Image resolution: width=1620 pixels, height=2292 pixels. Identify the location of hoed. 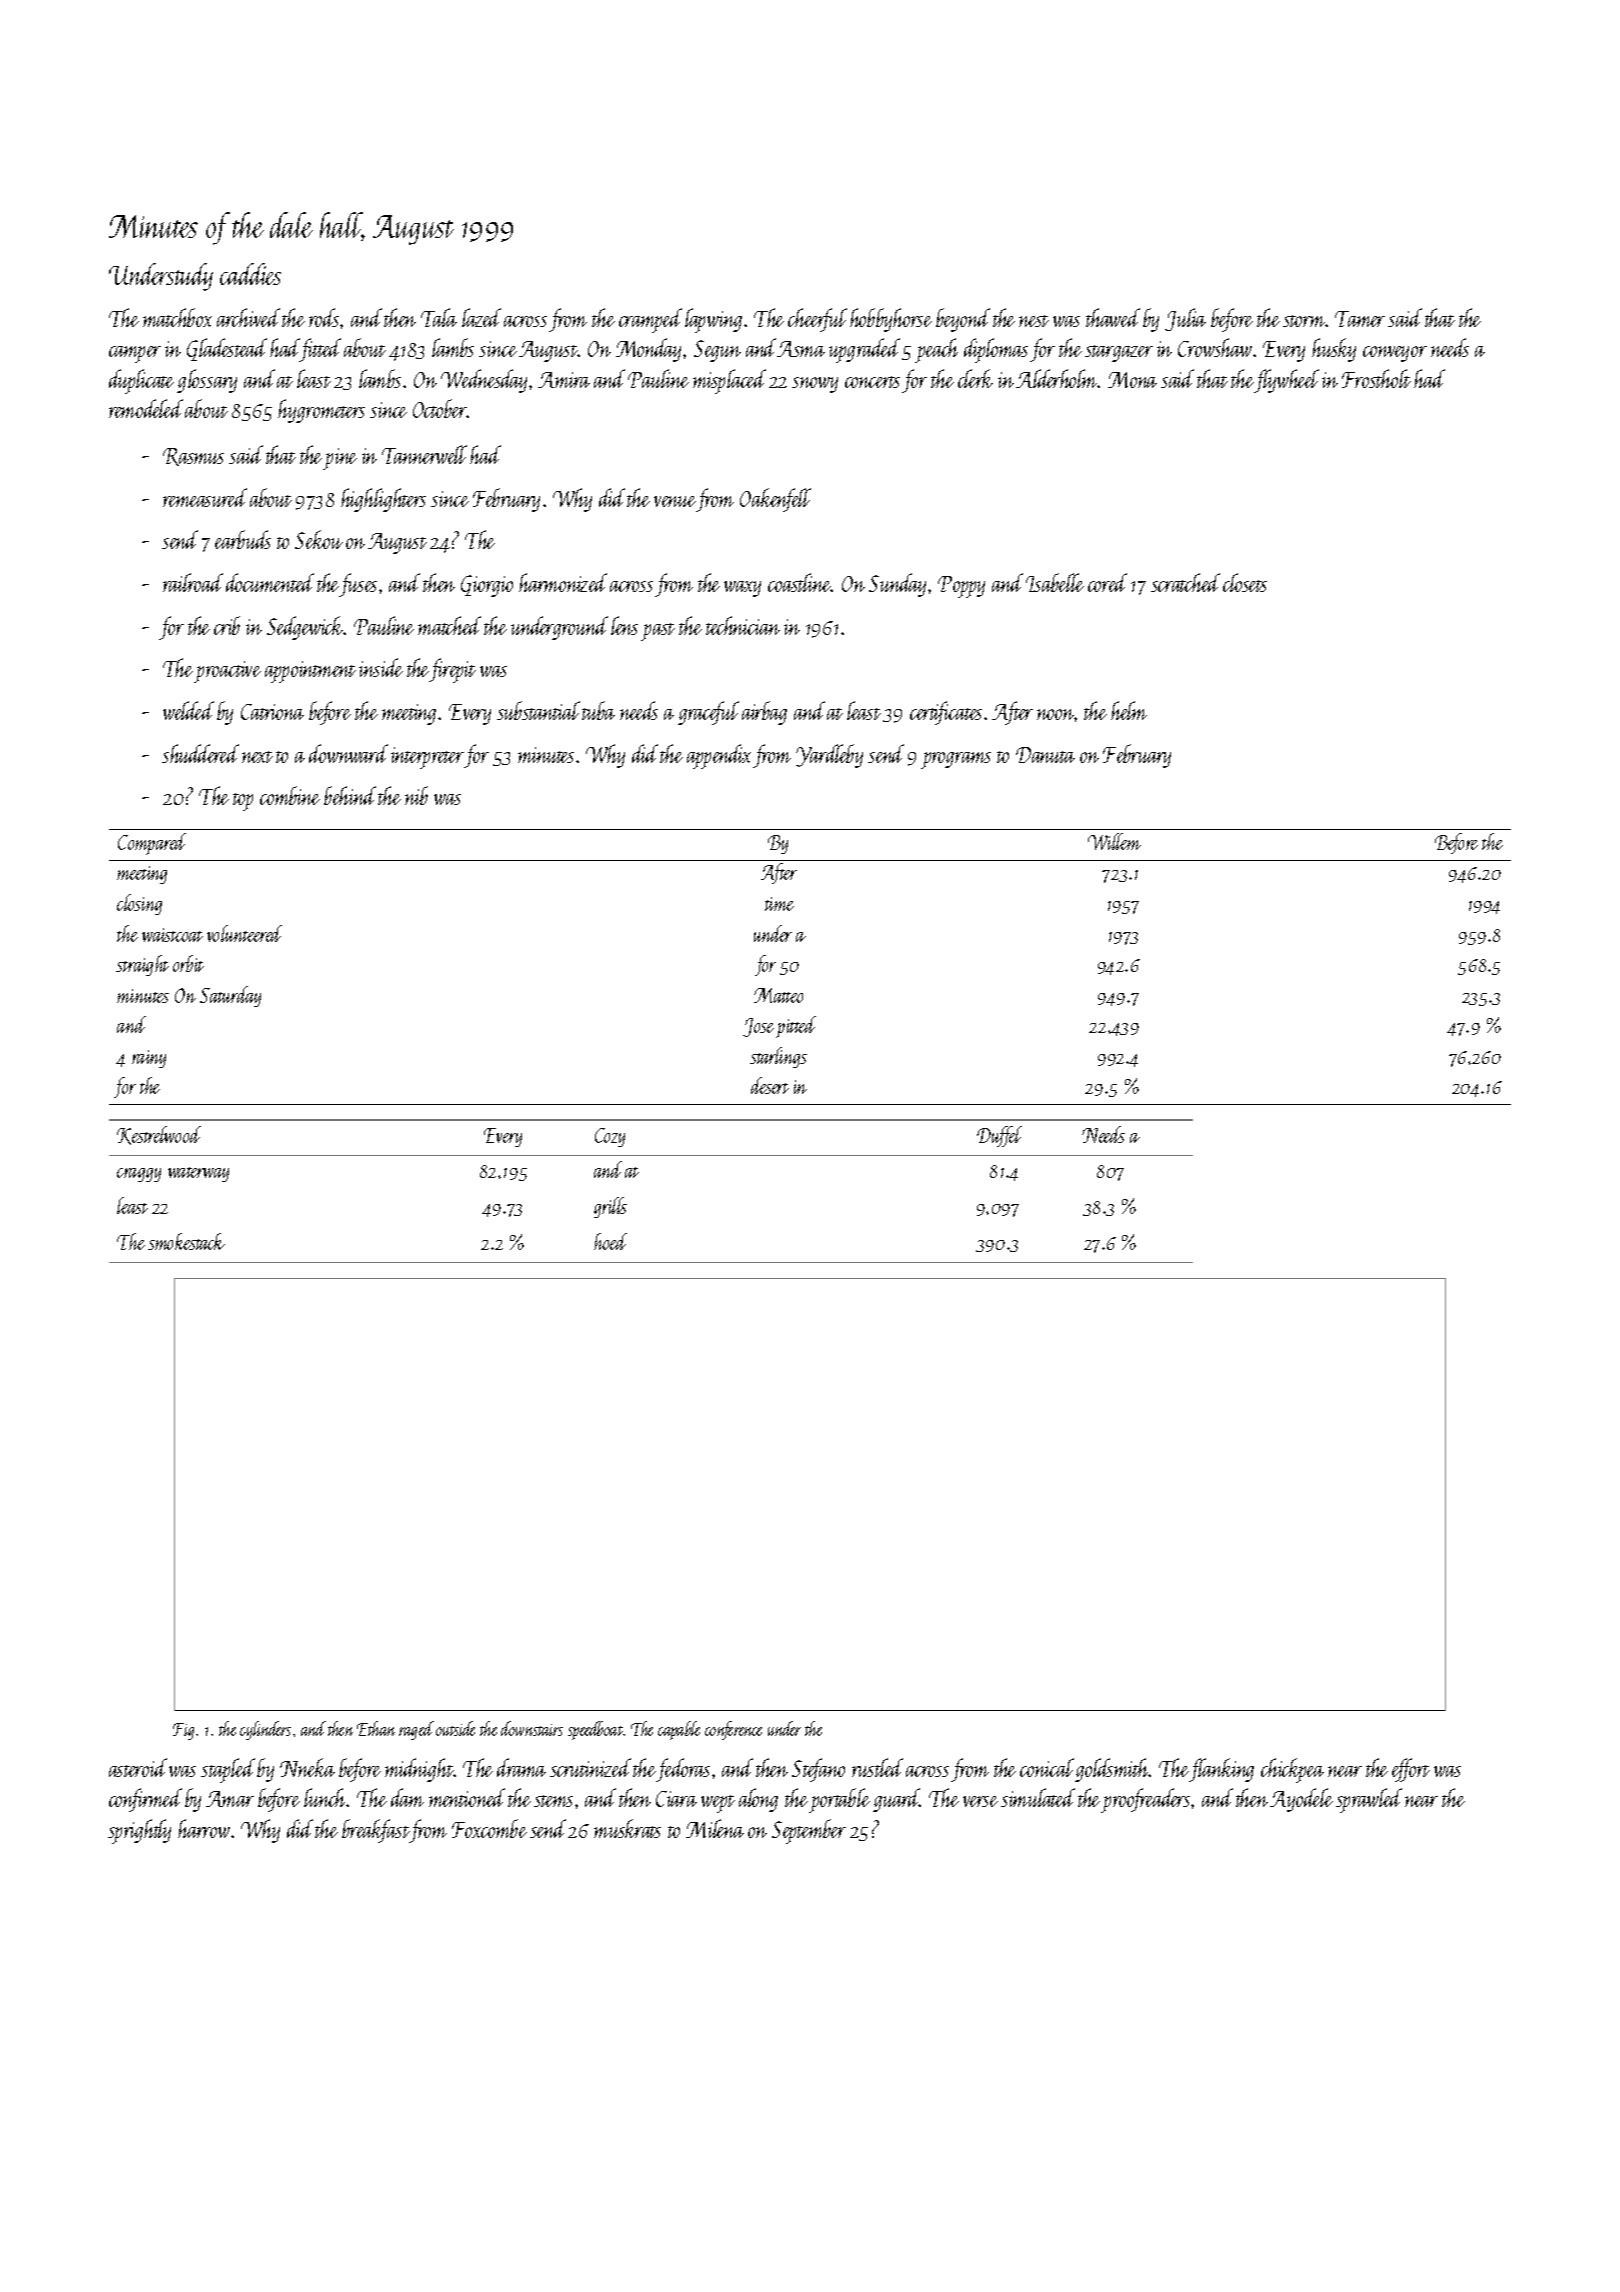
(610, 1241).
